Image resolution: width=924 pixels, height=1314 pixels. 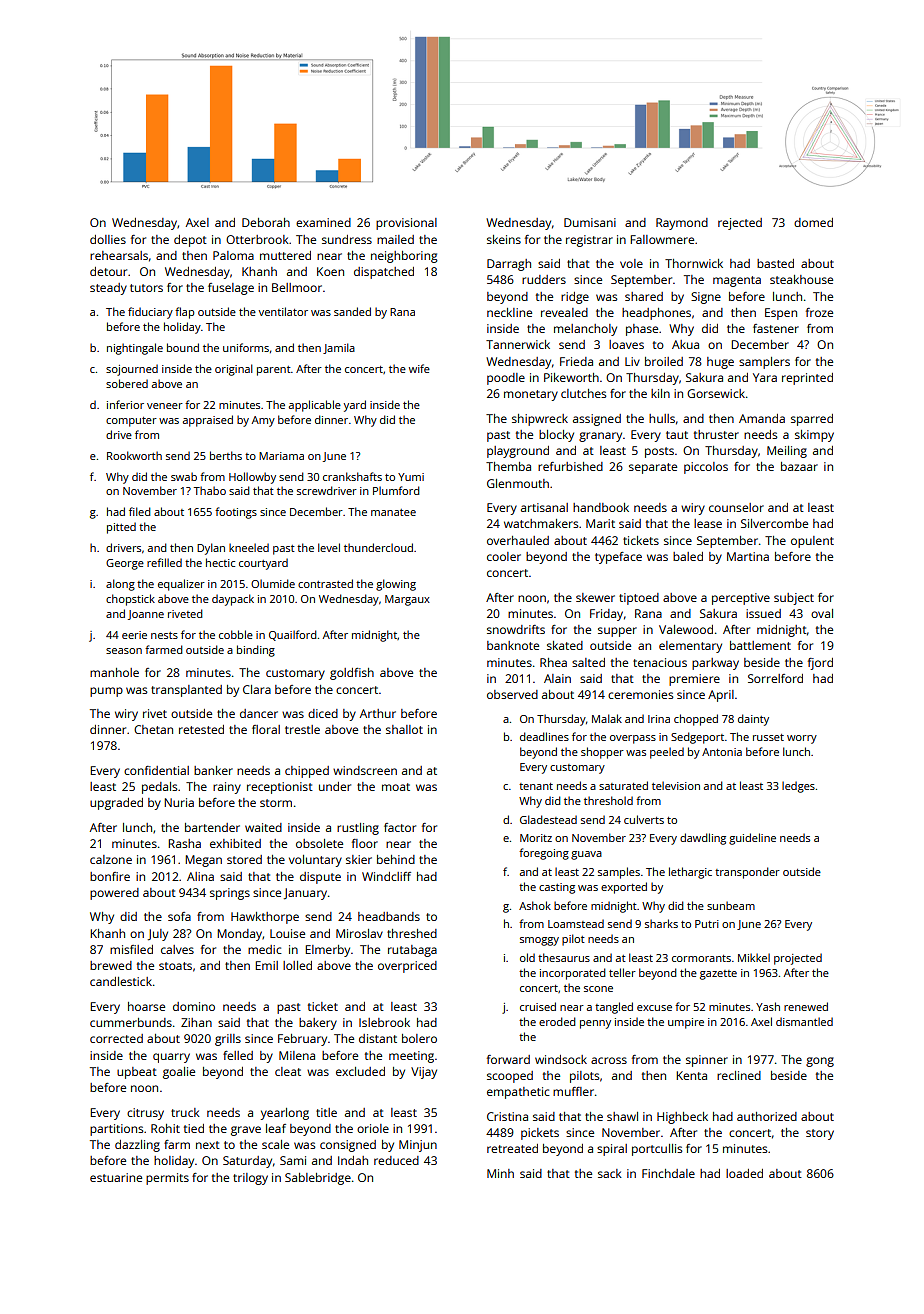 I want to click on rustling, so click(x=358, y=829).
